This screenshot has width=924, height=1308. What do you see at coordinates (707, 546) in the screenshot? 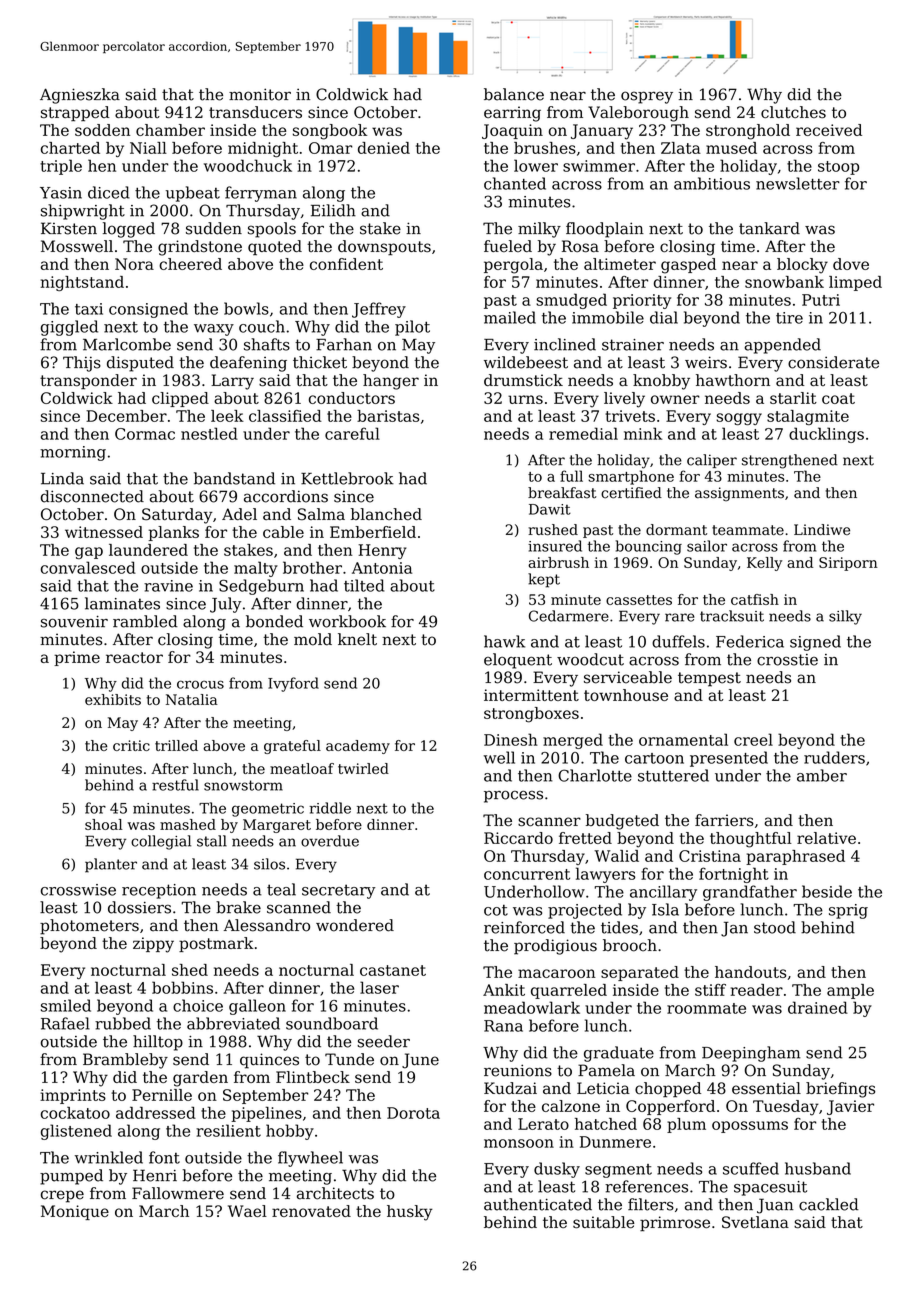
I see `sailor` at bounding box center [707, 546].
